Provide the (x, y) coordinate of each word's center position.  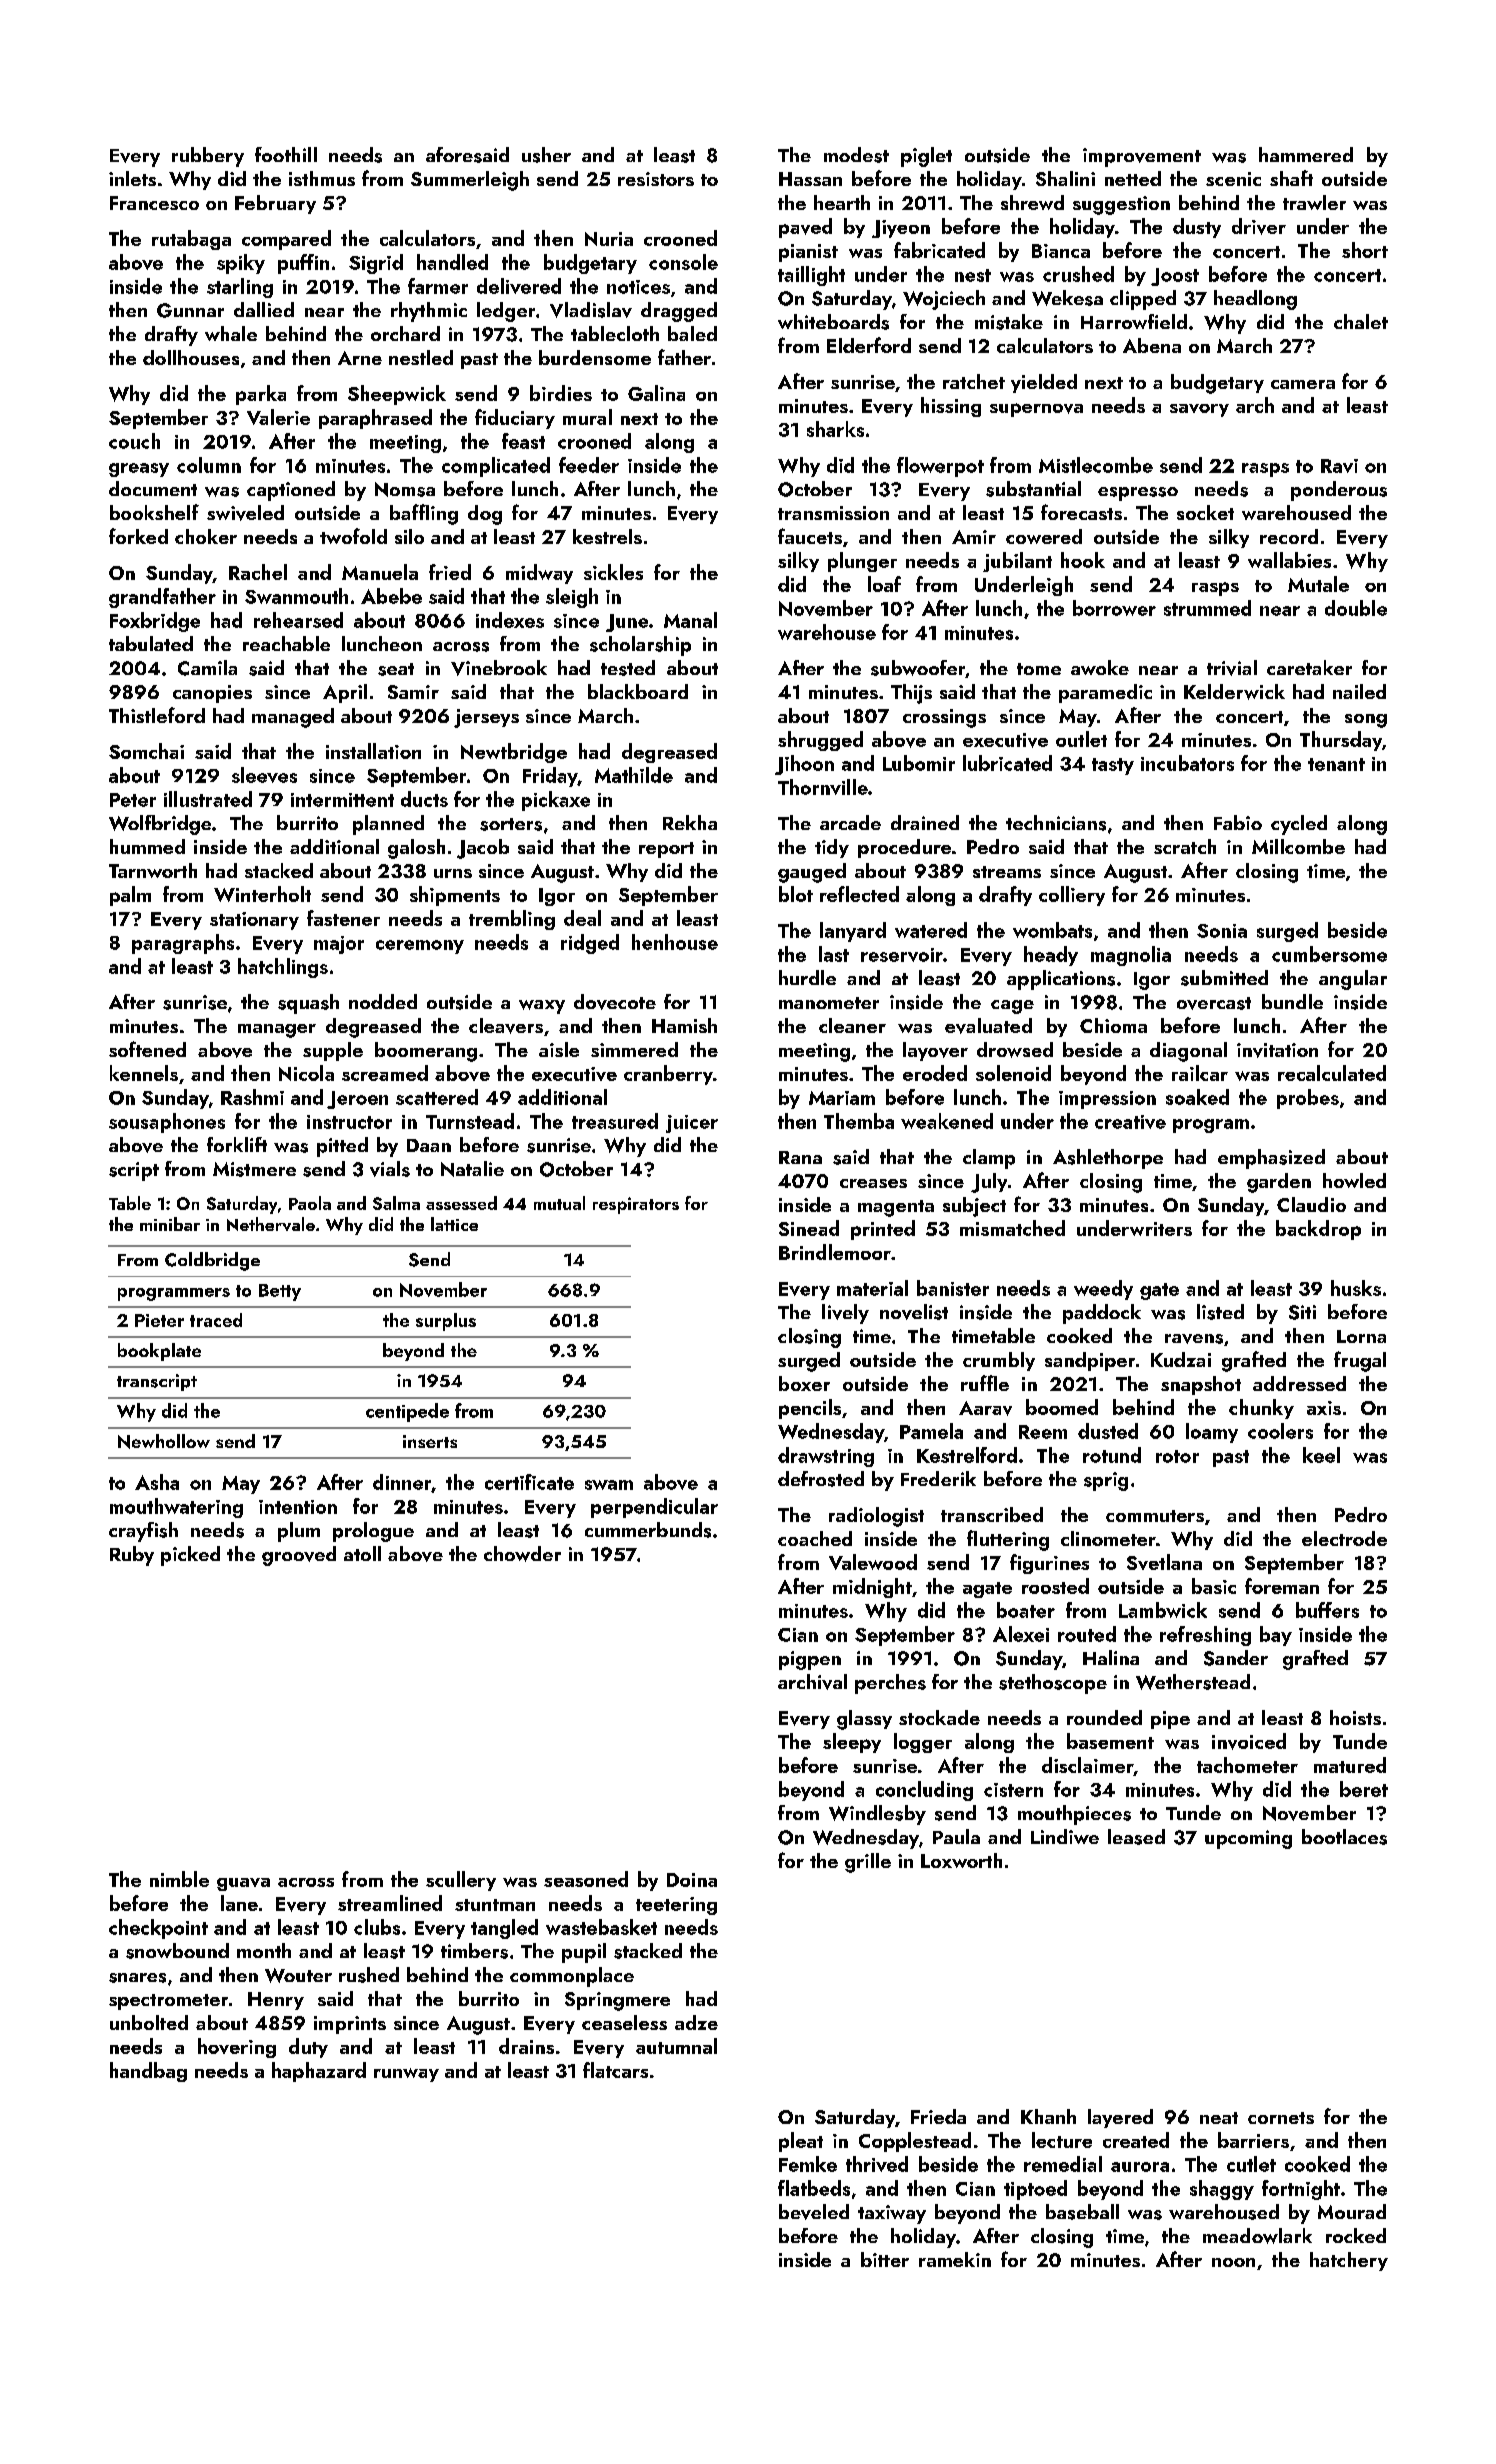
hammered (1306, 154)
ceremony (420, 947)
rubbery (208, 157)
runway (406, 2075)
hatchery (1349, 2261)
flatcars (615, 2070)
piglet (926, 157)
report (666, 850)
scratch (1185, 846)
